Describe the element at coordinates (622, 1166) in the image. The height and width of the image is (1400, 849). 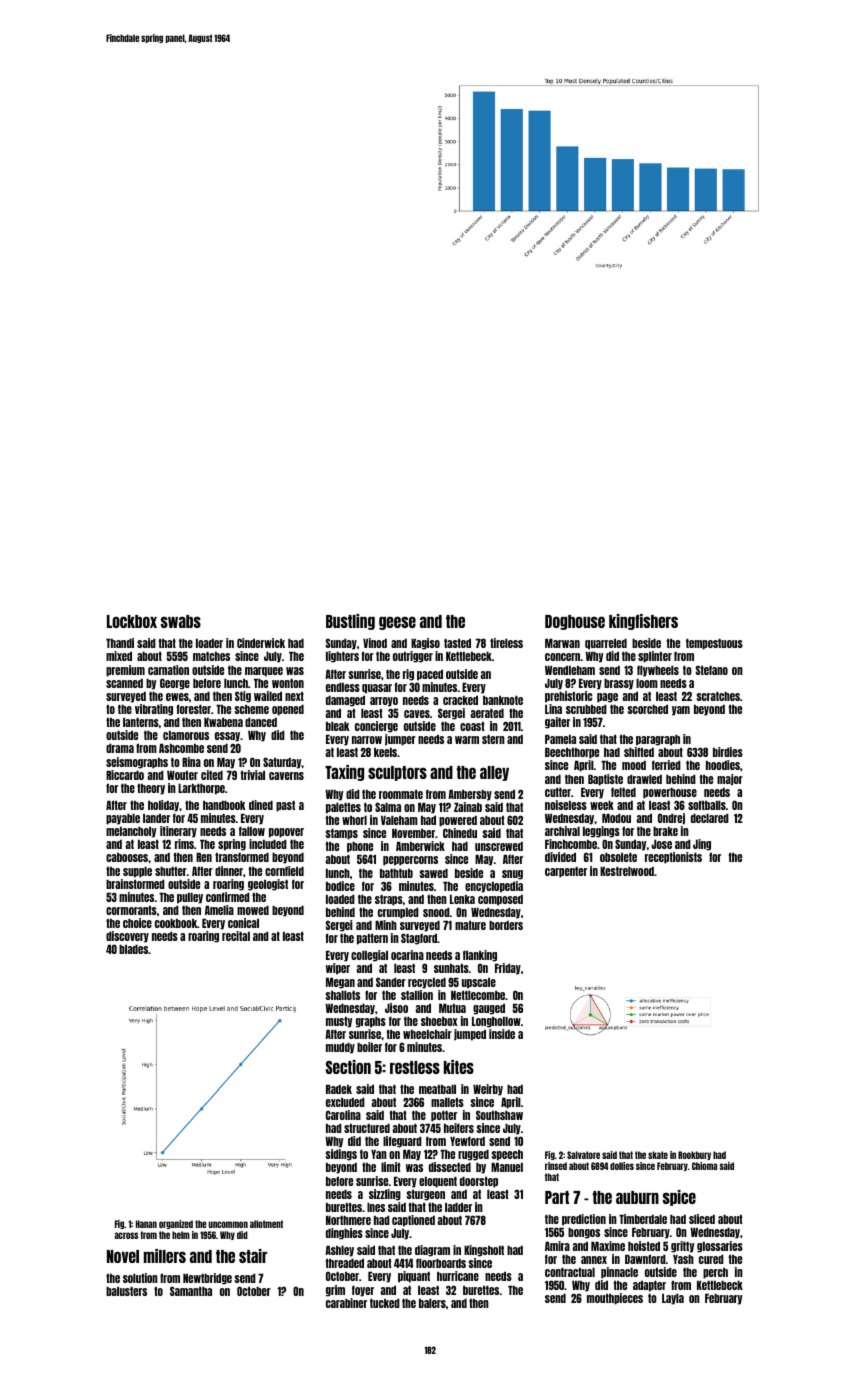
I see `dollies` at that location.
